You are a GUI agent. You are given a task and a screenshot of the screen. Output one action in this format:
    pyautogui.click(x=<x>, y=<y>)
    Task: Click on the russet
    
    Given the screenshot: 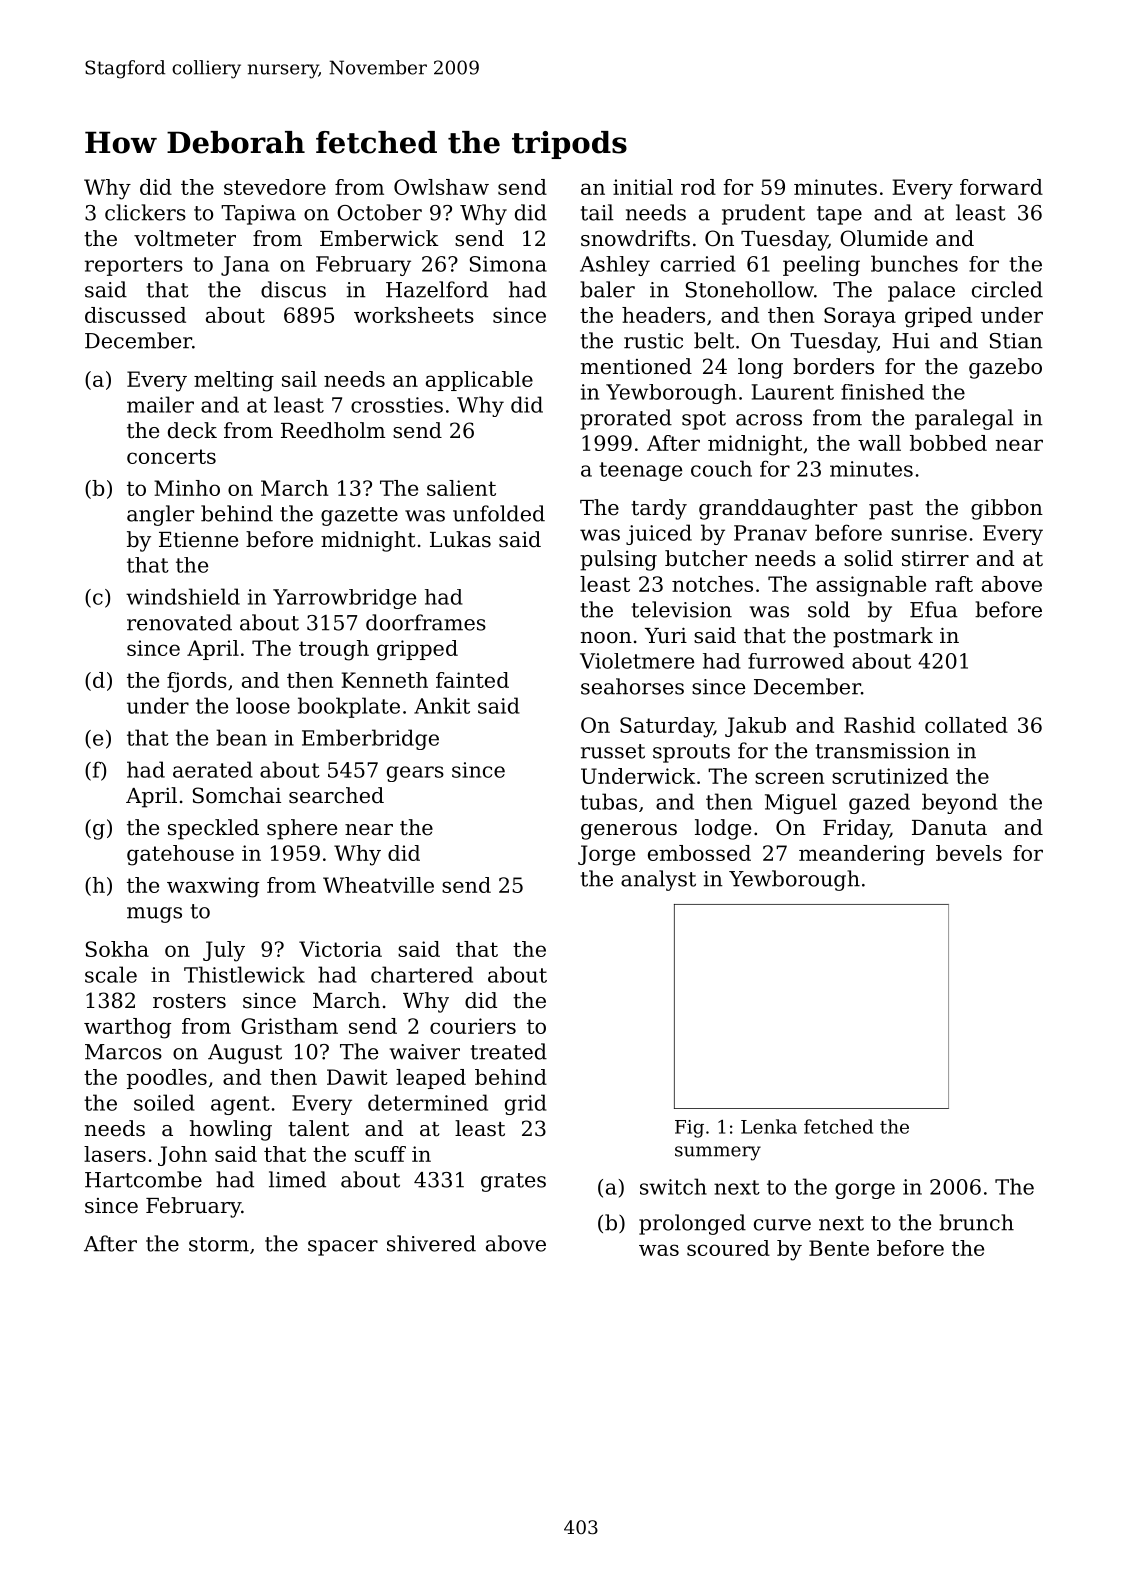 What is the action you would take?
    pyautogui.click(x=613, y=751)
